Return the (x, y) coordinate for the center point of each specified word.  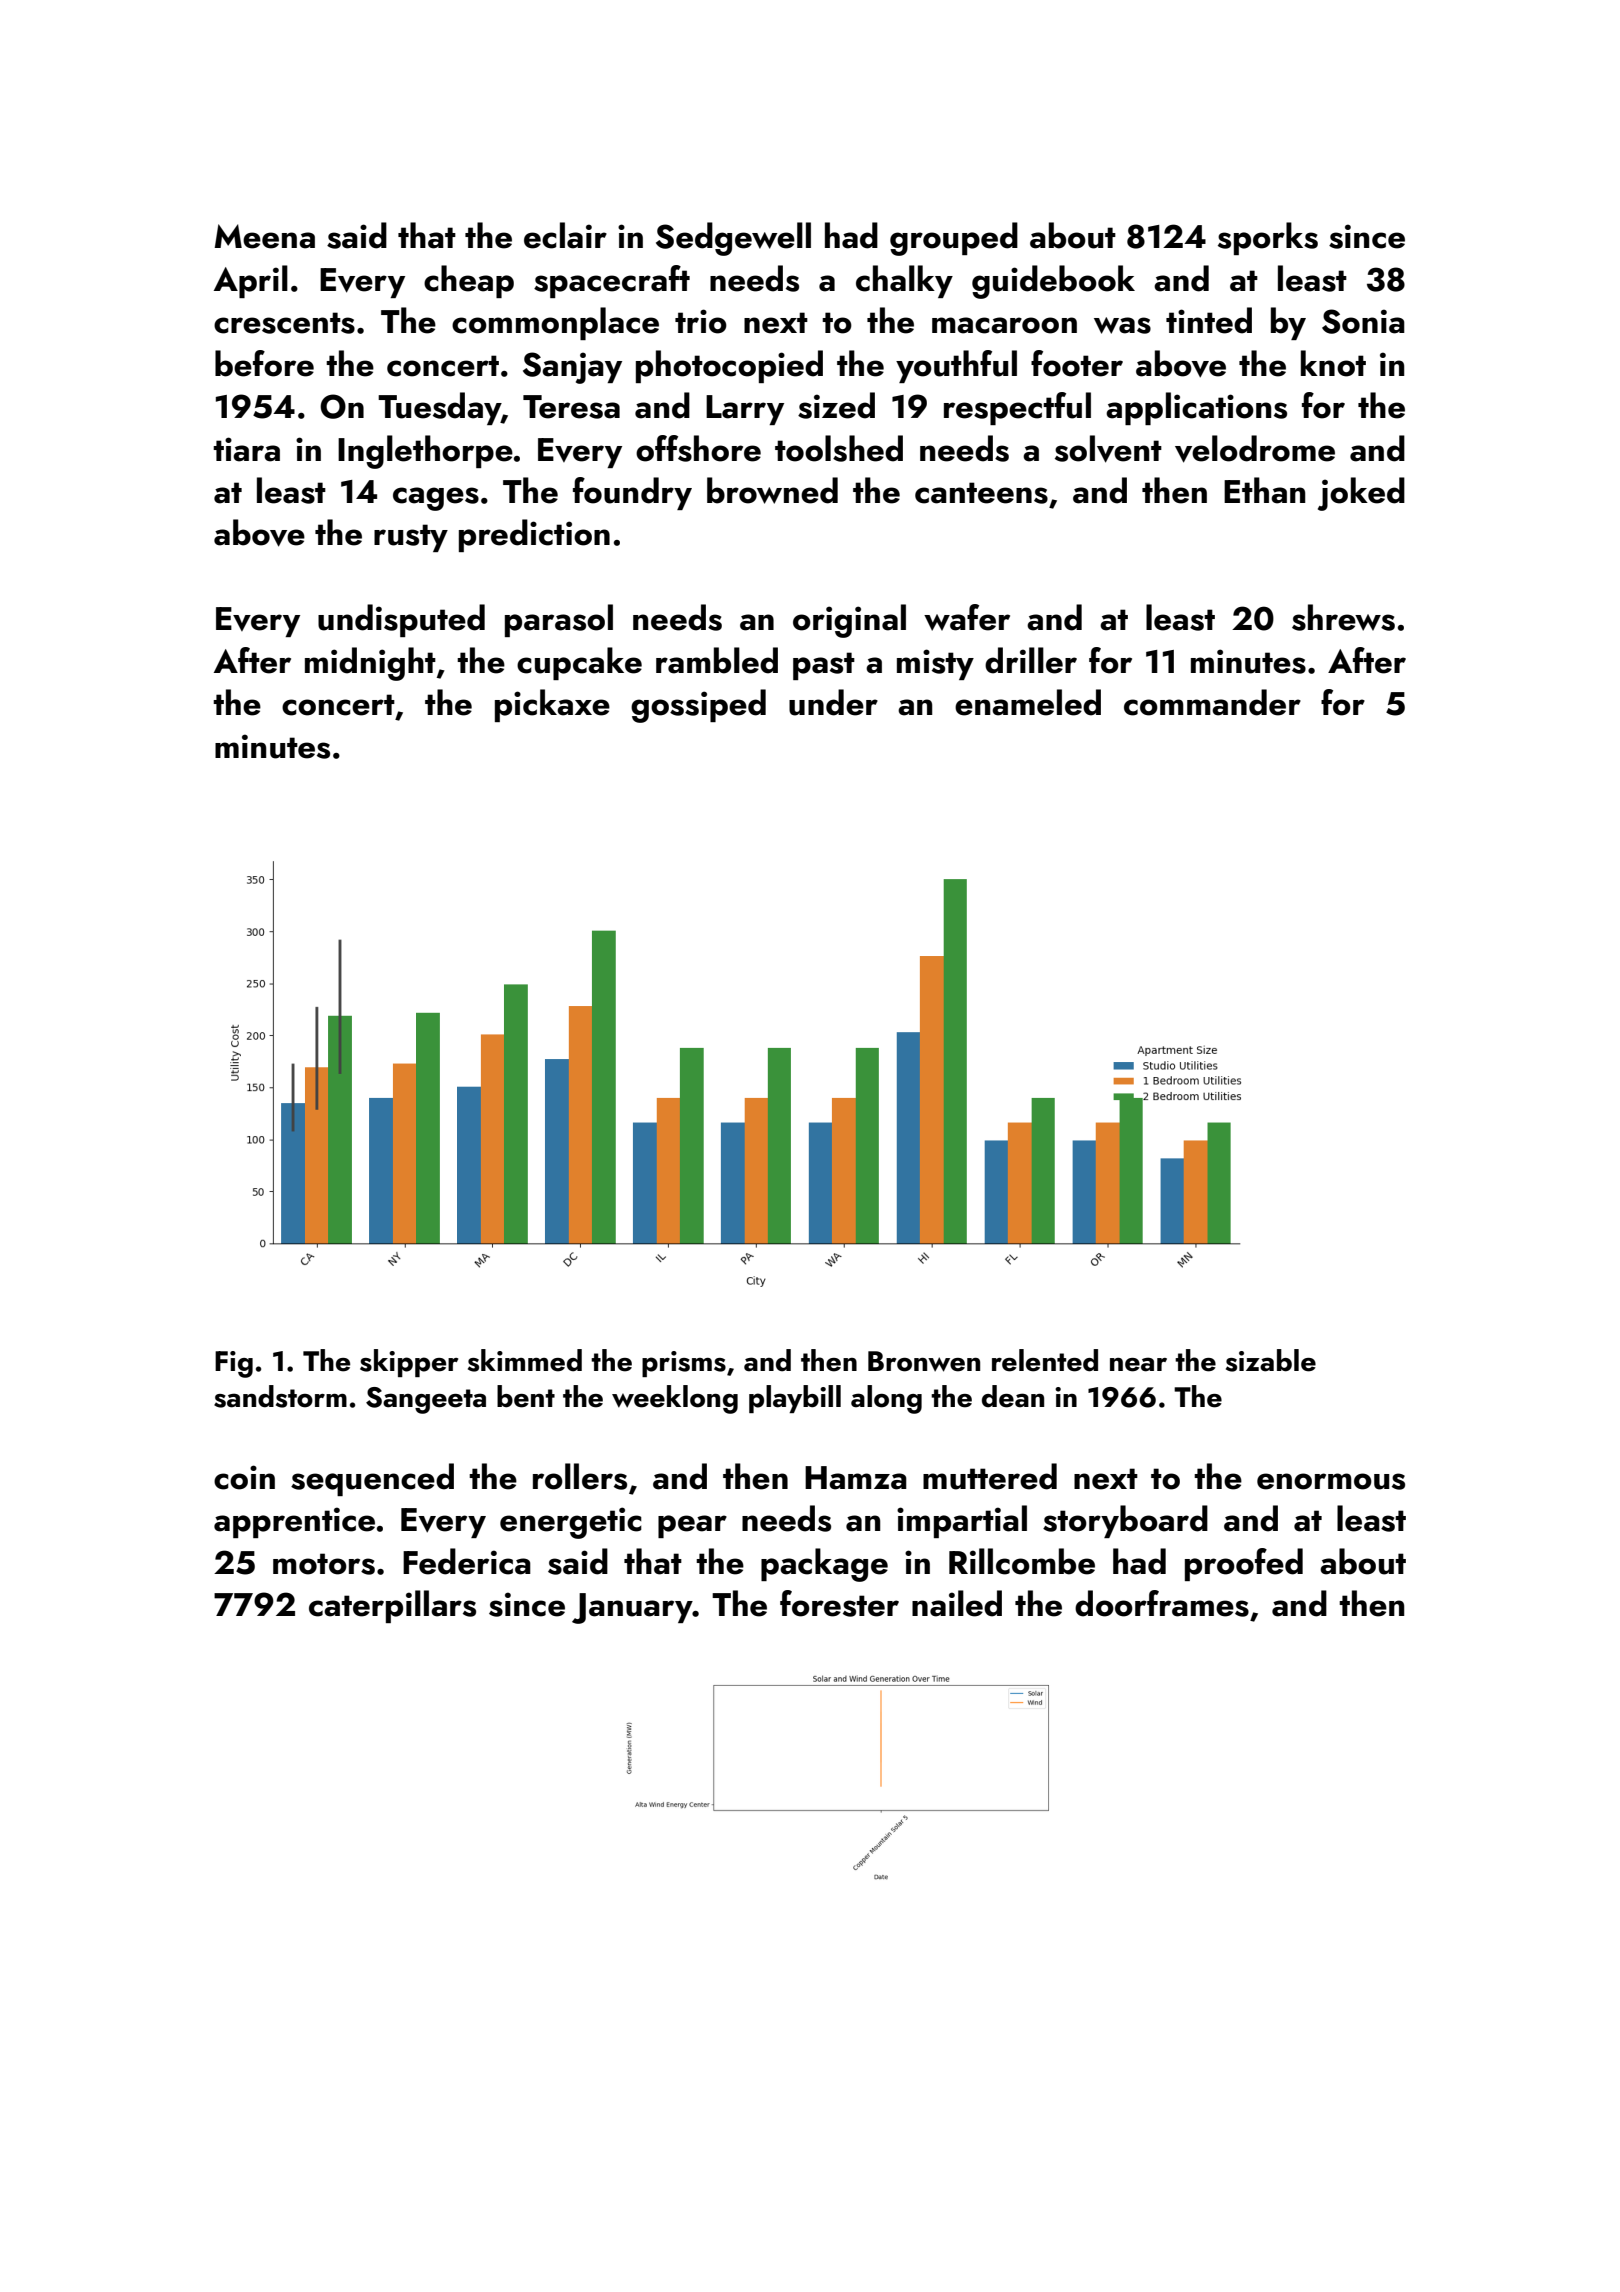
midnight (370, 664)
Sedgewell (733, 239)
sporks (1268, 238)
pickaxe (552, 705)
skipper (409, 1363)
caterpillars (392, 1606)
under (833, 702)
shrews (1343, 617)
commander (1212, 702)
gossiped (698, 706)
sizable (1271, 1360)
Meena (265, 236)
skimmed (525, 1360)
